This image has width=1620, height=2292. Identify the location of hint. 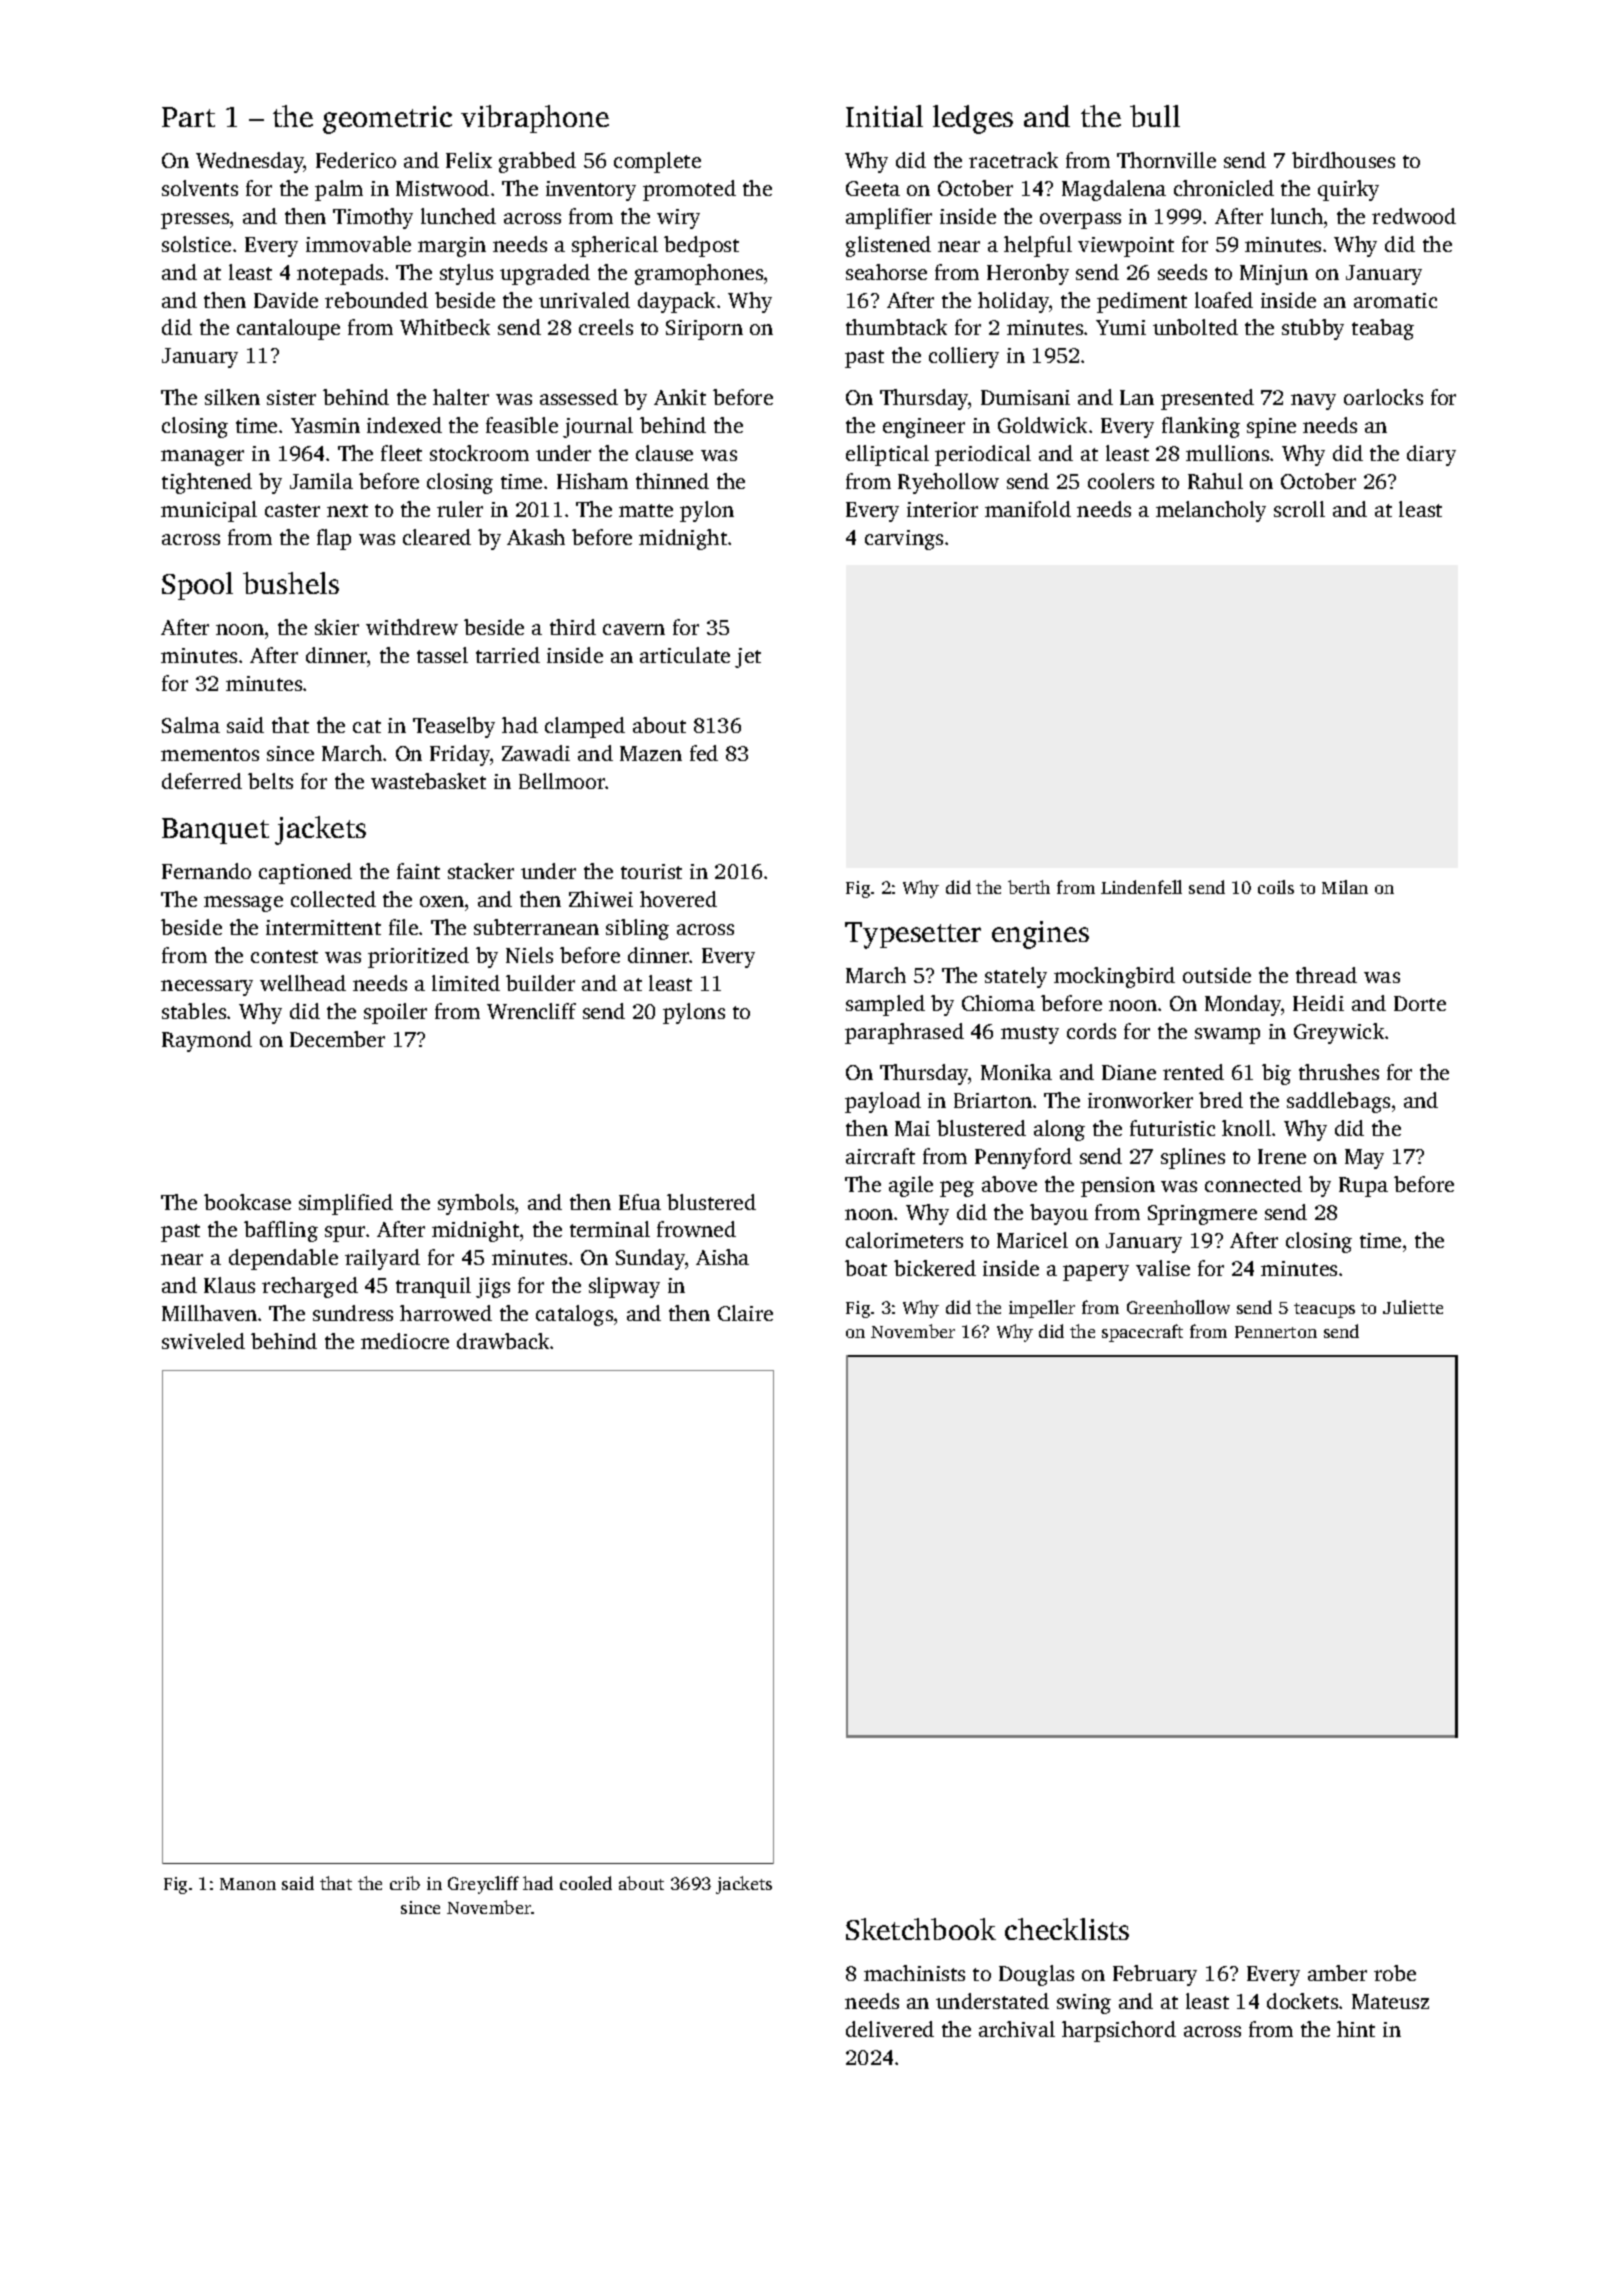
(1356, 2029).
